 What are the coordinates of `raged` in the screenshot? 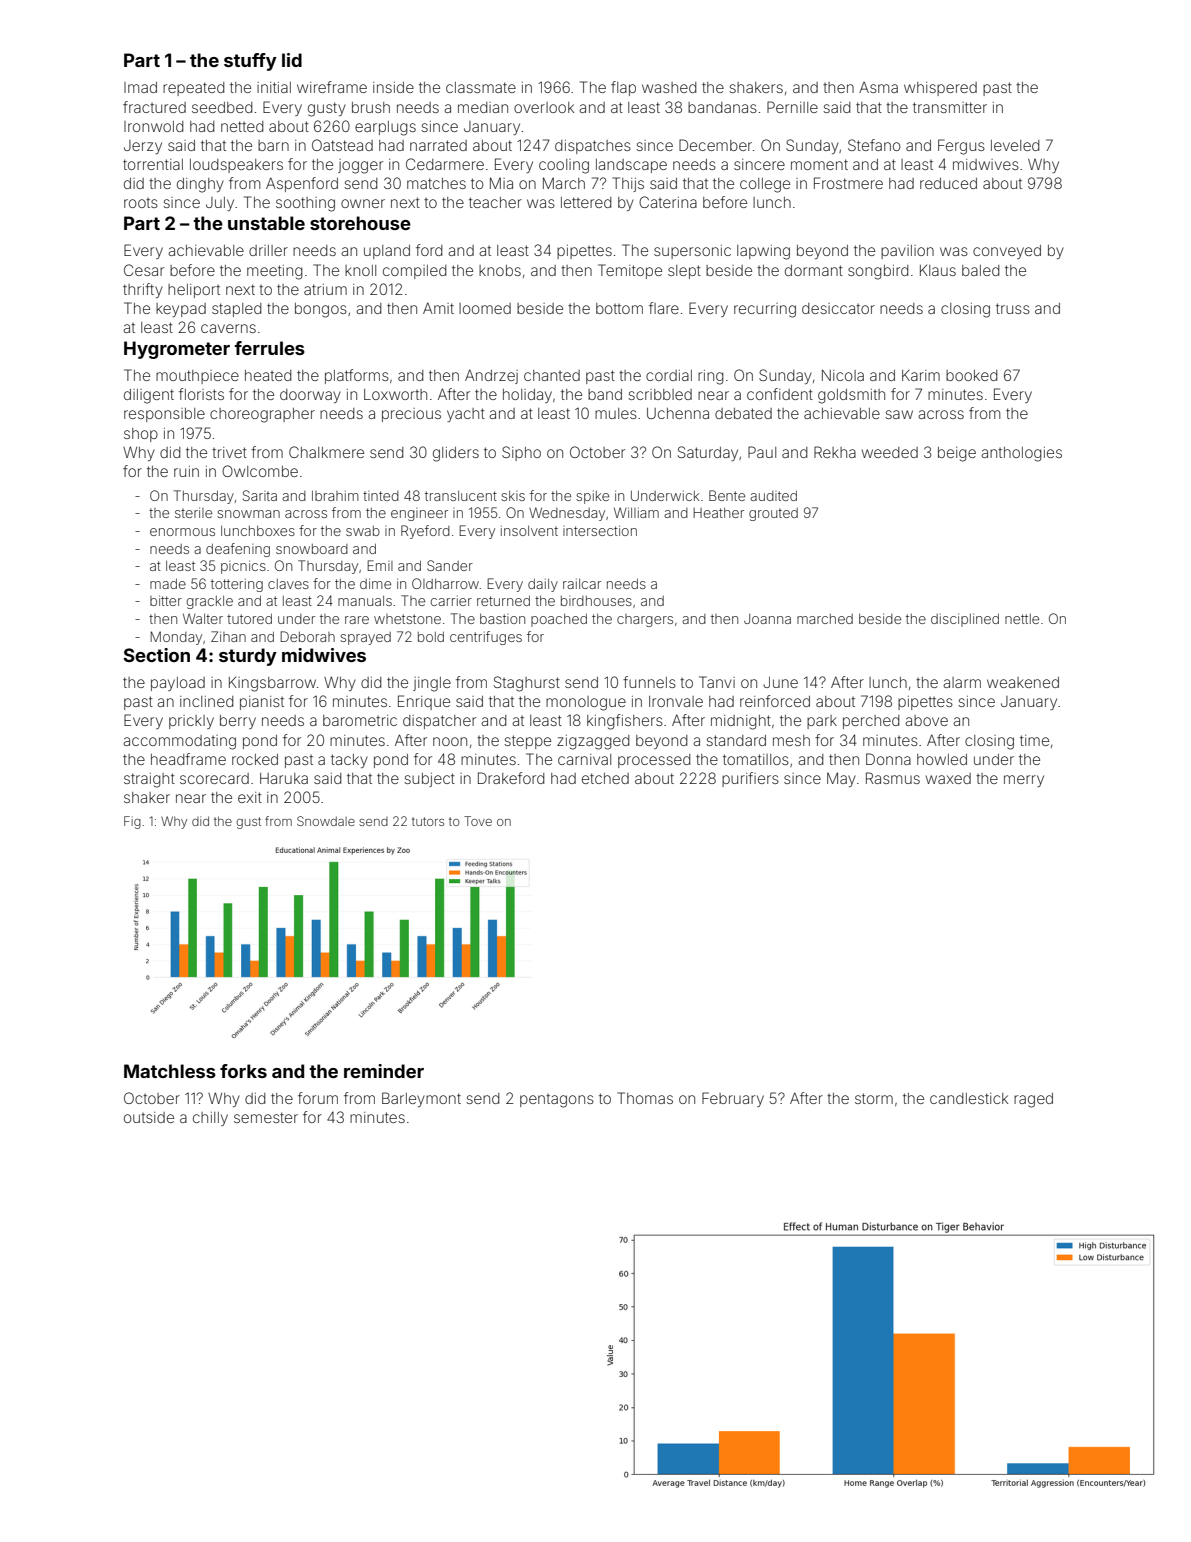 It's located at (1033, 1100).
